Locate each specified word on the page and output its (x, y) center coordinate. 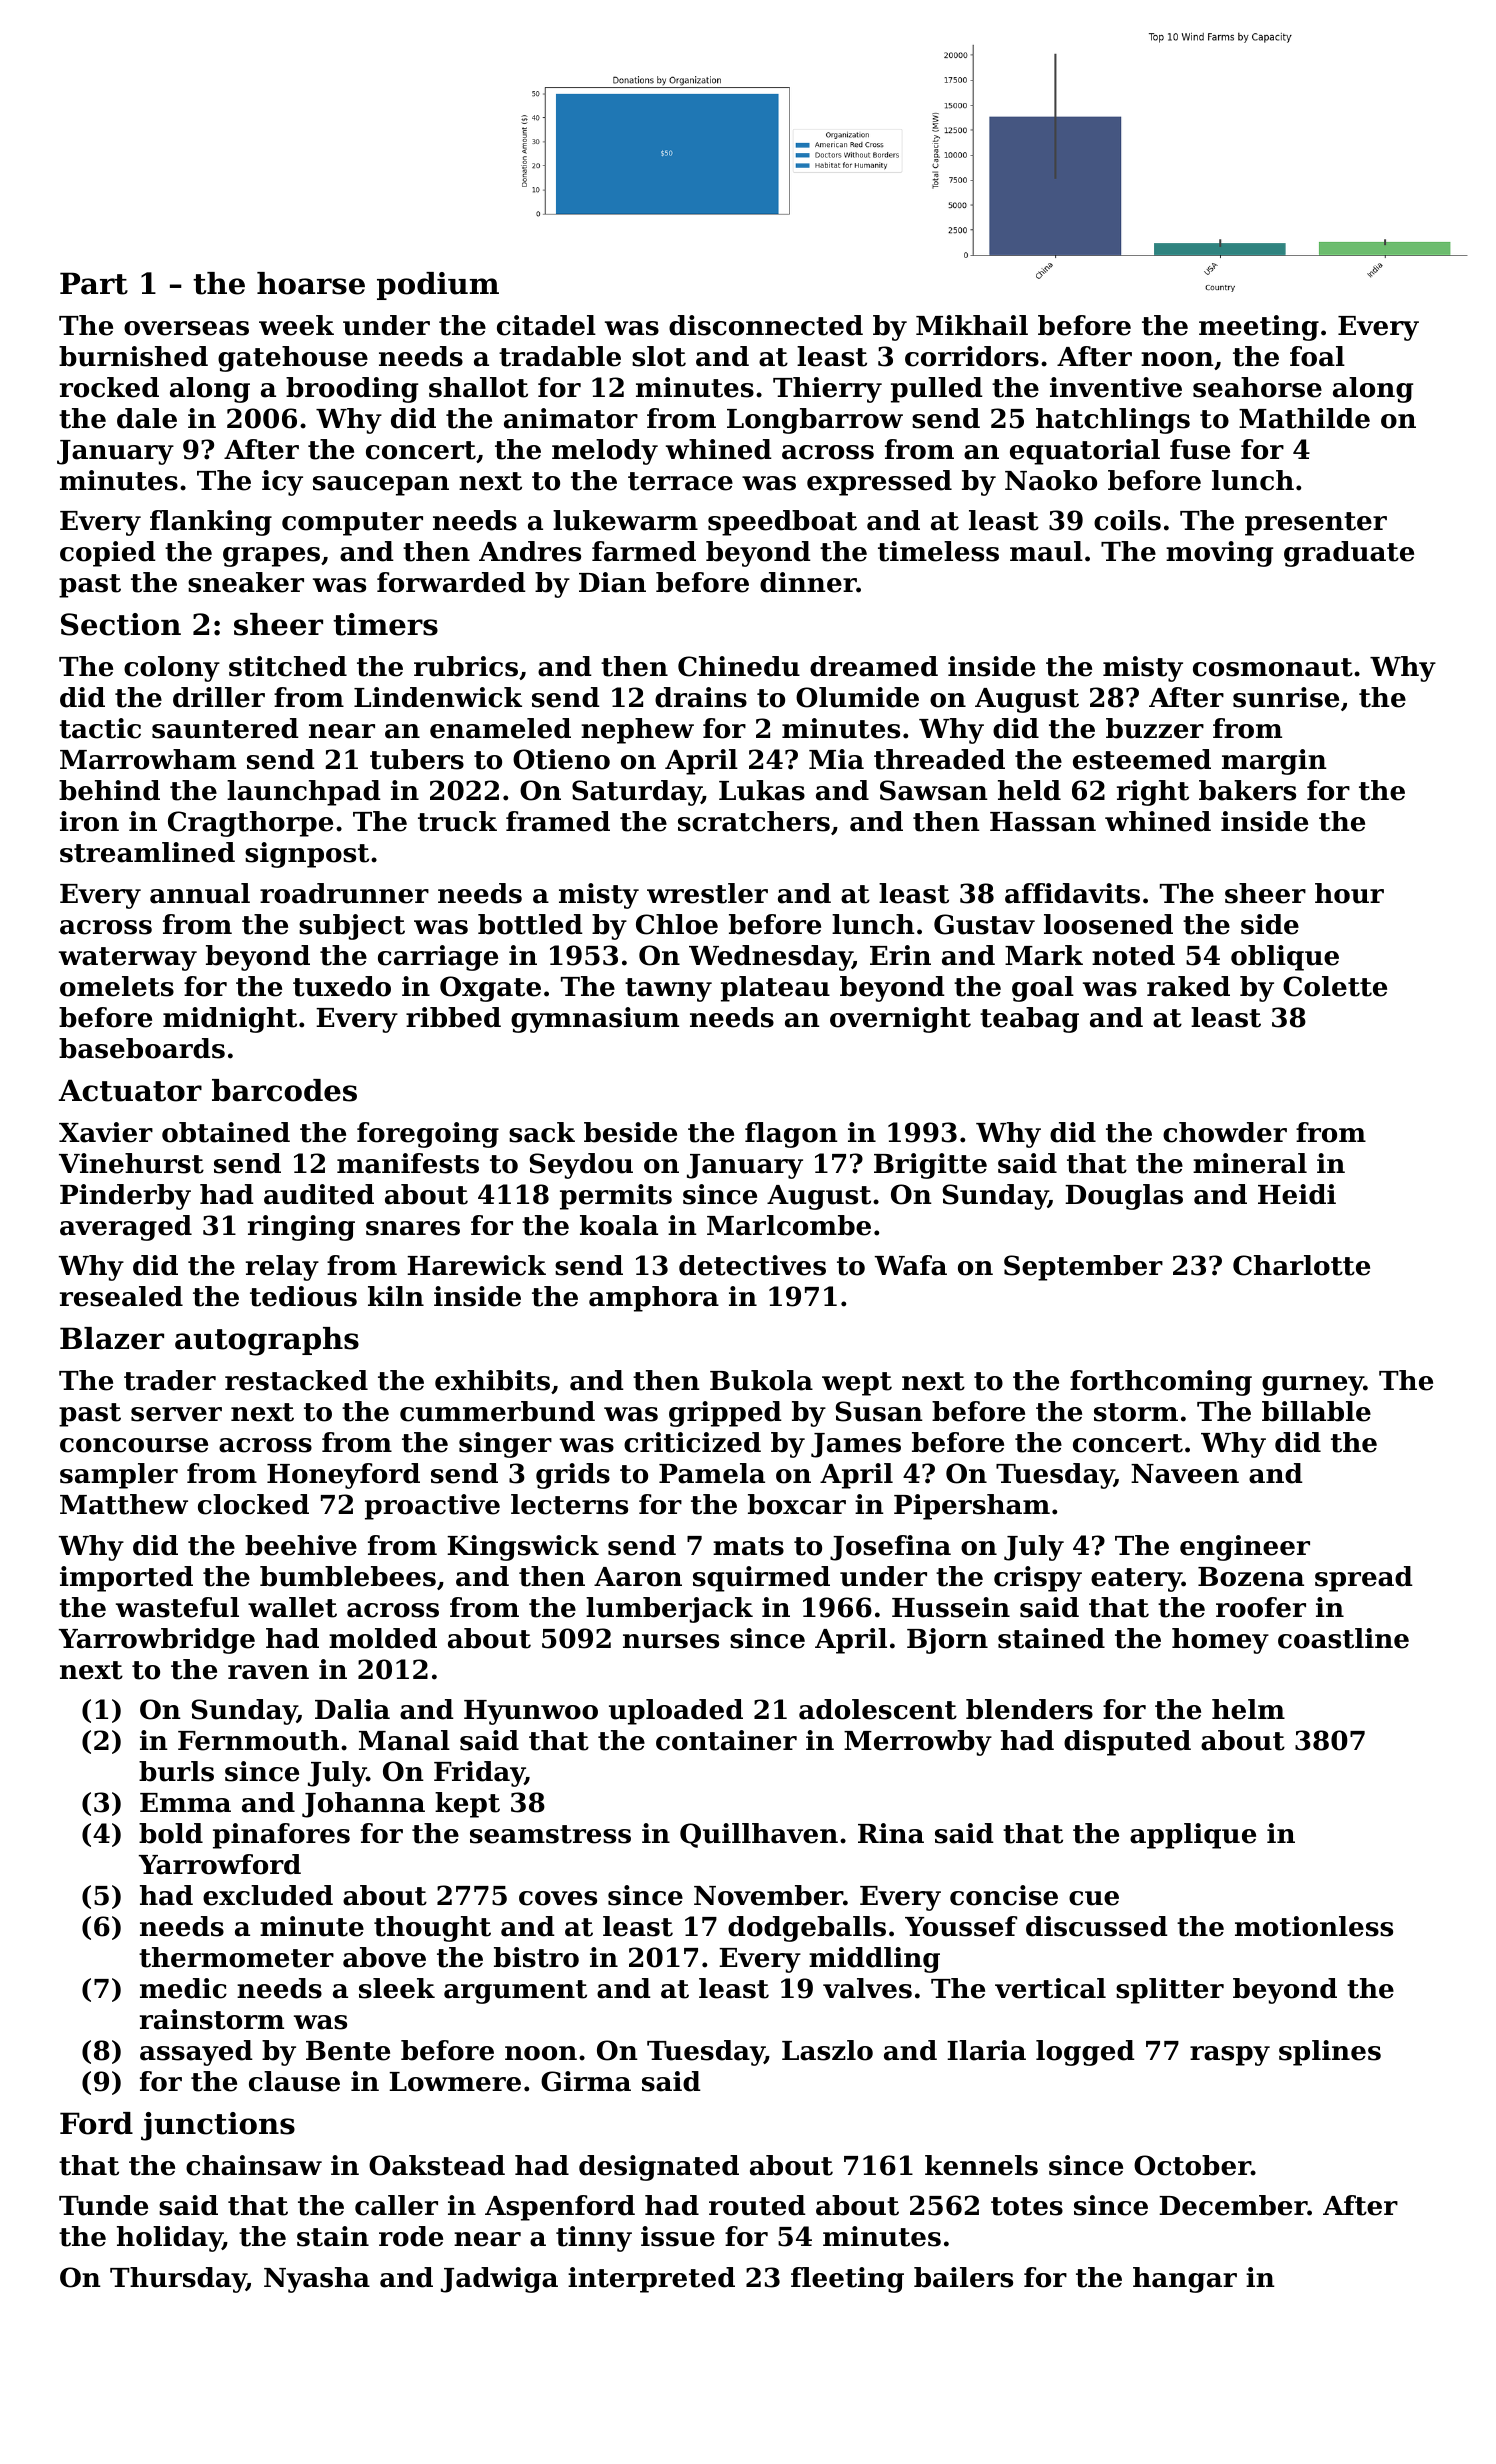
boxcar (797, 1504)
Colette (1335, 986)
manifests (408, 1163)
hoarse (311, 283)
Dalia (352, 1709)
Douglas (1124, 1197)
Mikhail (972, 325)
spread (1364, 1579)
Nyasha (317, 2280)
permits (616, 1197)
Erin (900, 955)
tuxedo (342, 986)
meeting (1259, 328)
